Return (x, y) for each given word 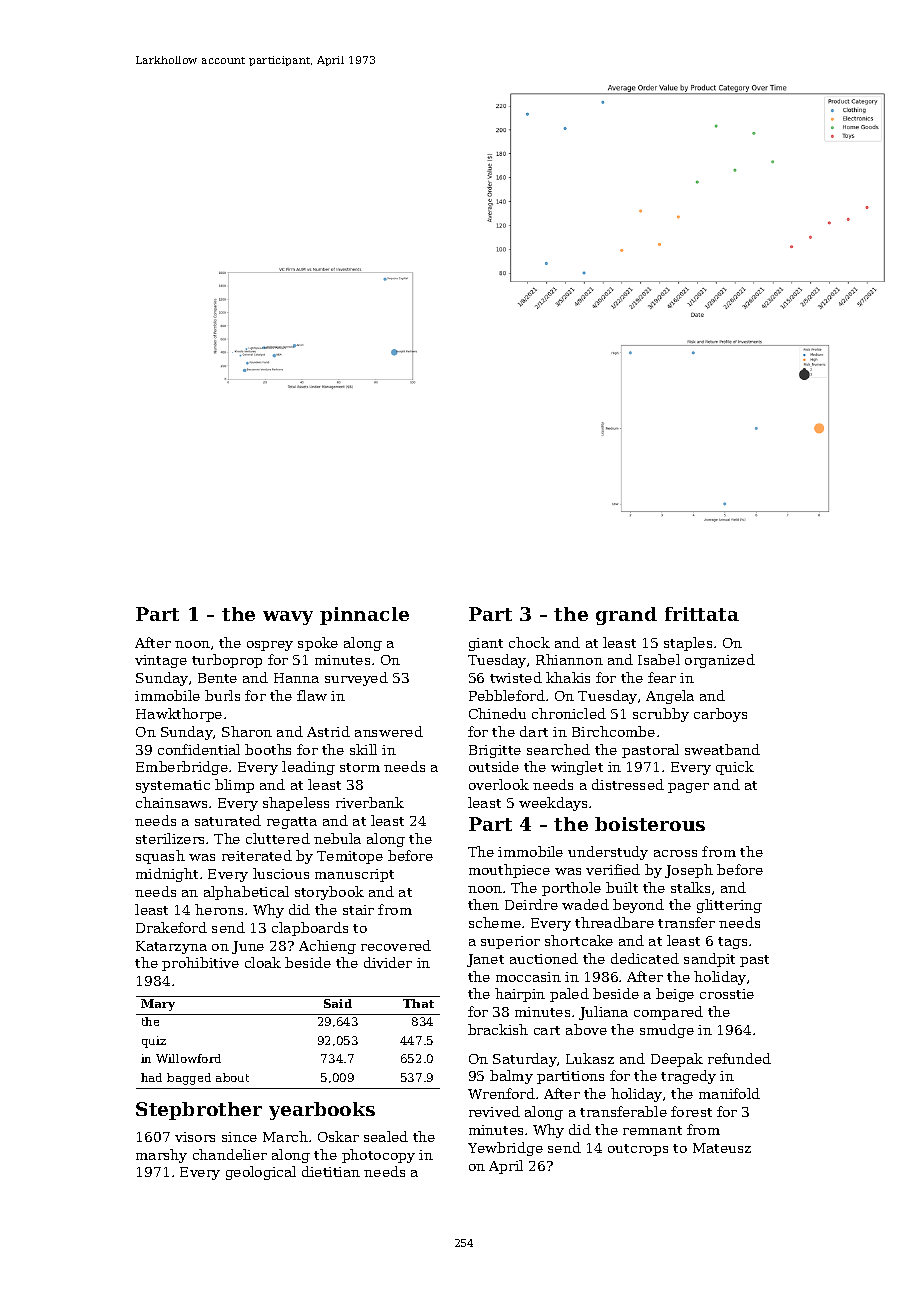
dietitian (331, 1171)
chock (529, 642)
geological (261, 1173)
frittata (702, 614)
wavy (288, 618)
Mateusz (722, 1148)
